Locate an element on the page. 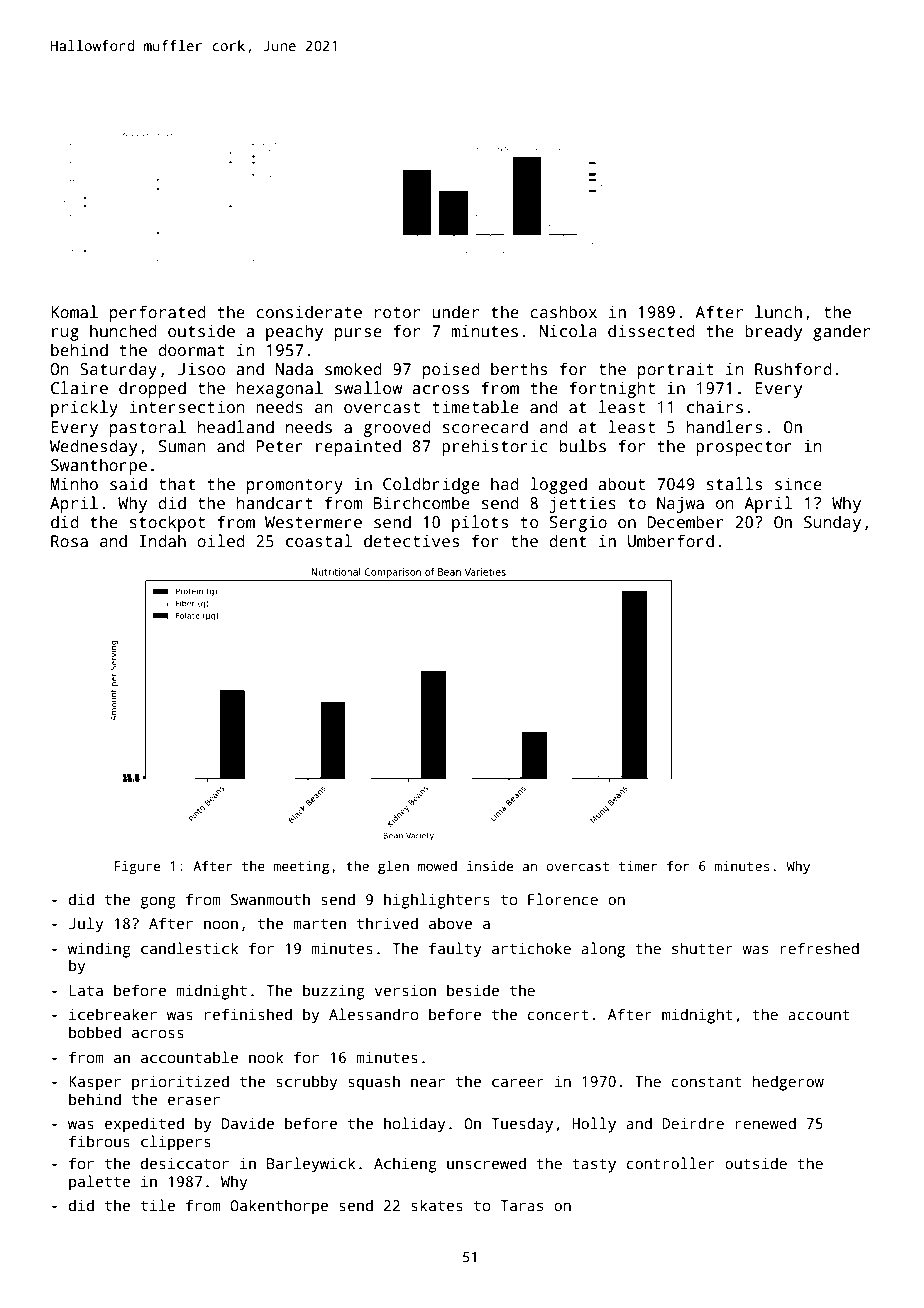 The image size is (924, 1308). lunch is located at coordinates (778, 312).
